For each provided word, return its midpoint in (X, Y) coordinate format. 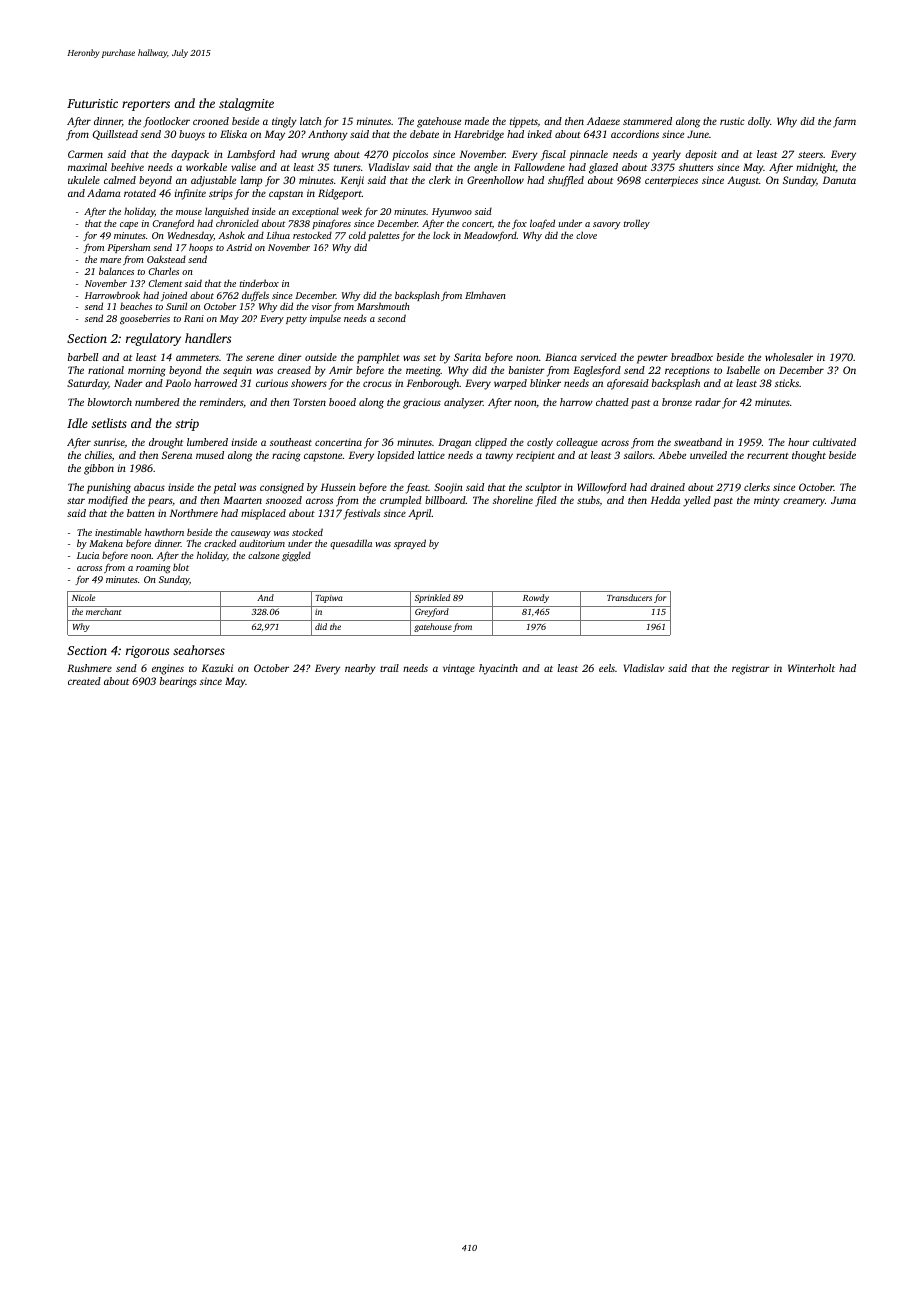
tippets (524, 122)
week (352, 211)
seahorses (199, 650)
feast (417, 488)
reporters (146, 105)
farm (844, 122)
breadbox (692, 357)
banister (527, 370)
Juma (843, 500)
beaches (136, 306)
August (743, 181)
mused (210, 455)
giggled (296, 556)
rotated (140, 193)
